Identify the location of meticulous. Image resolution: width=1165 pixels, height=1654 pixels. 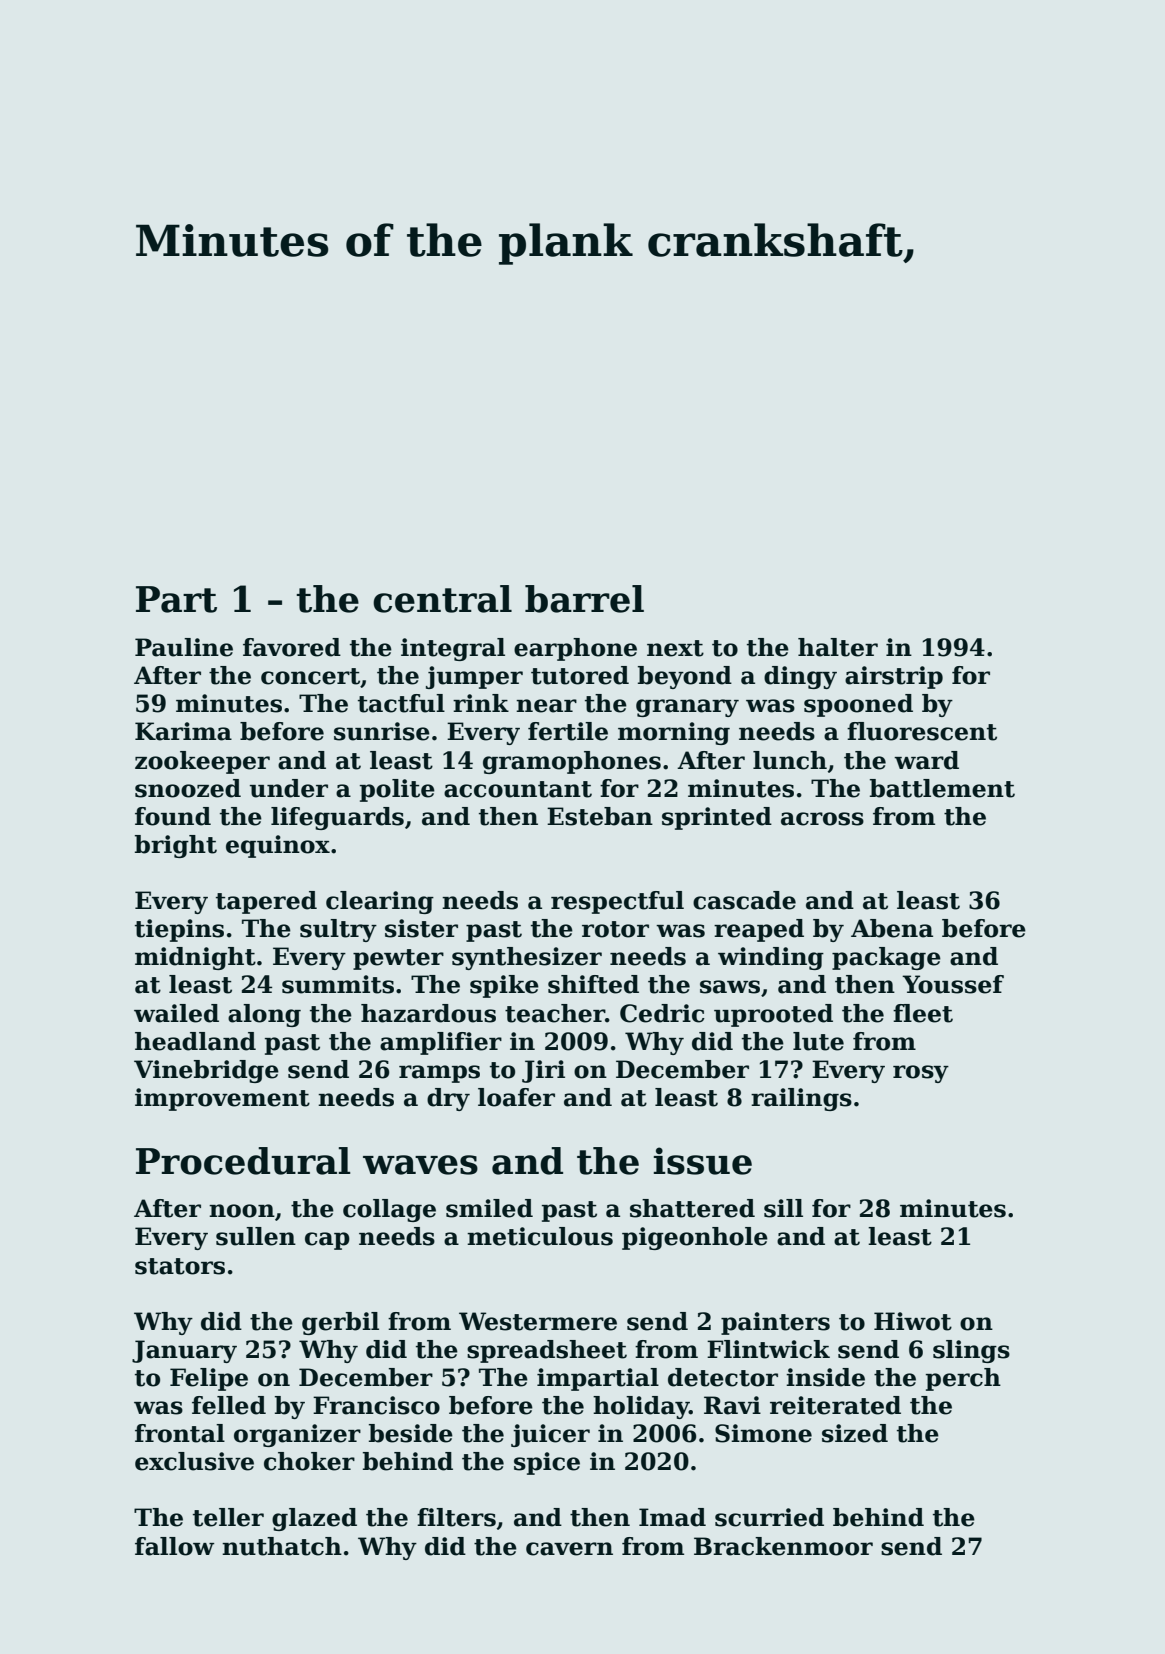
(540, 1236).
